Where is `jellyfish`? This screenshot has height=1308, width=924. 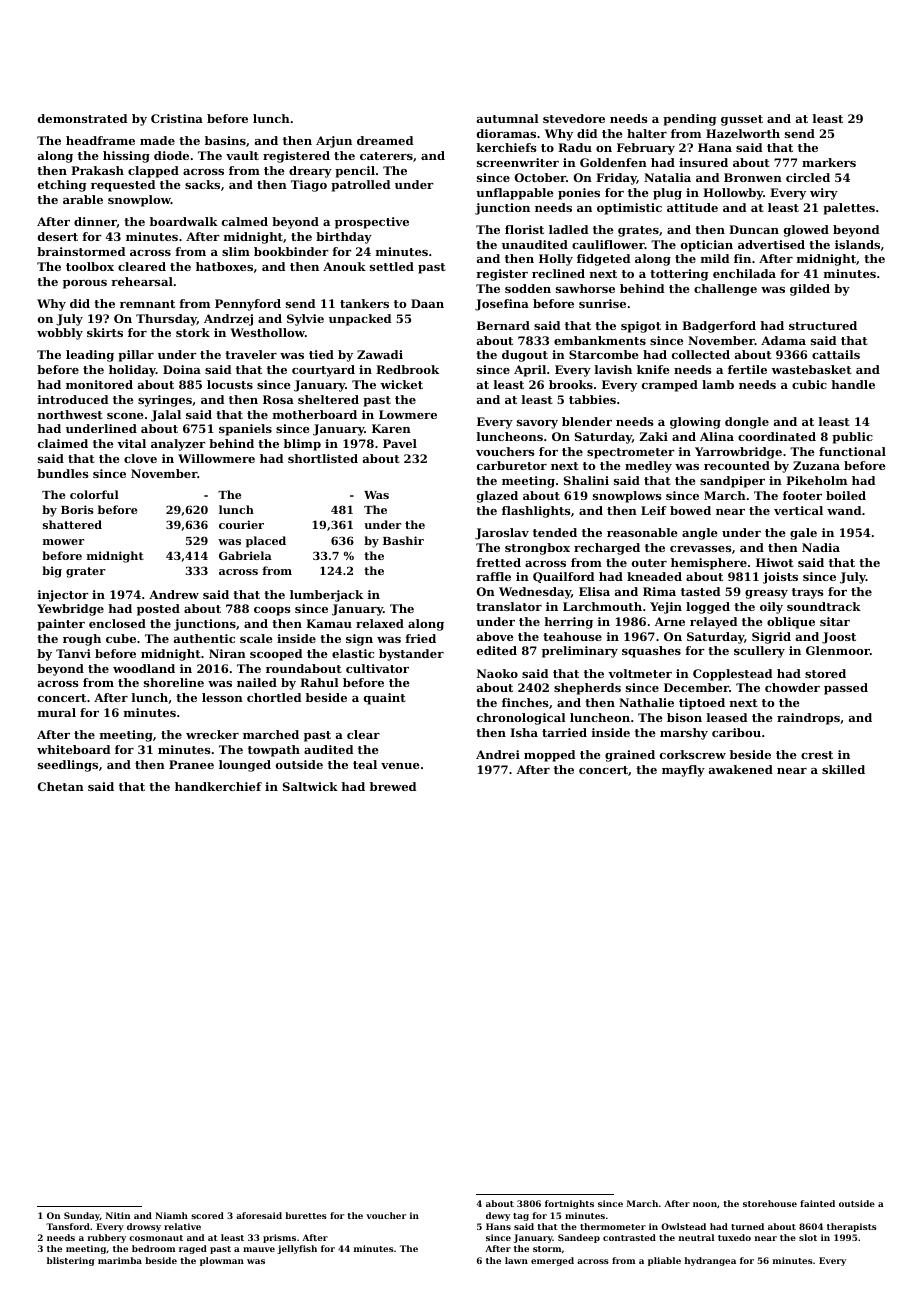
jellyfish is located at coordinates (297, 1249).
